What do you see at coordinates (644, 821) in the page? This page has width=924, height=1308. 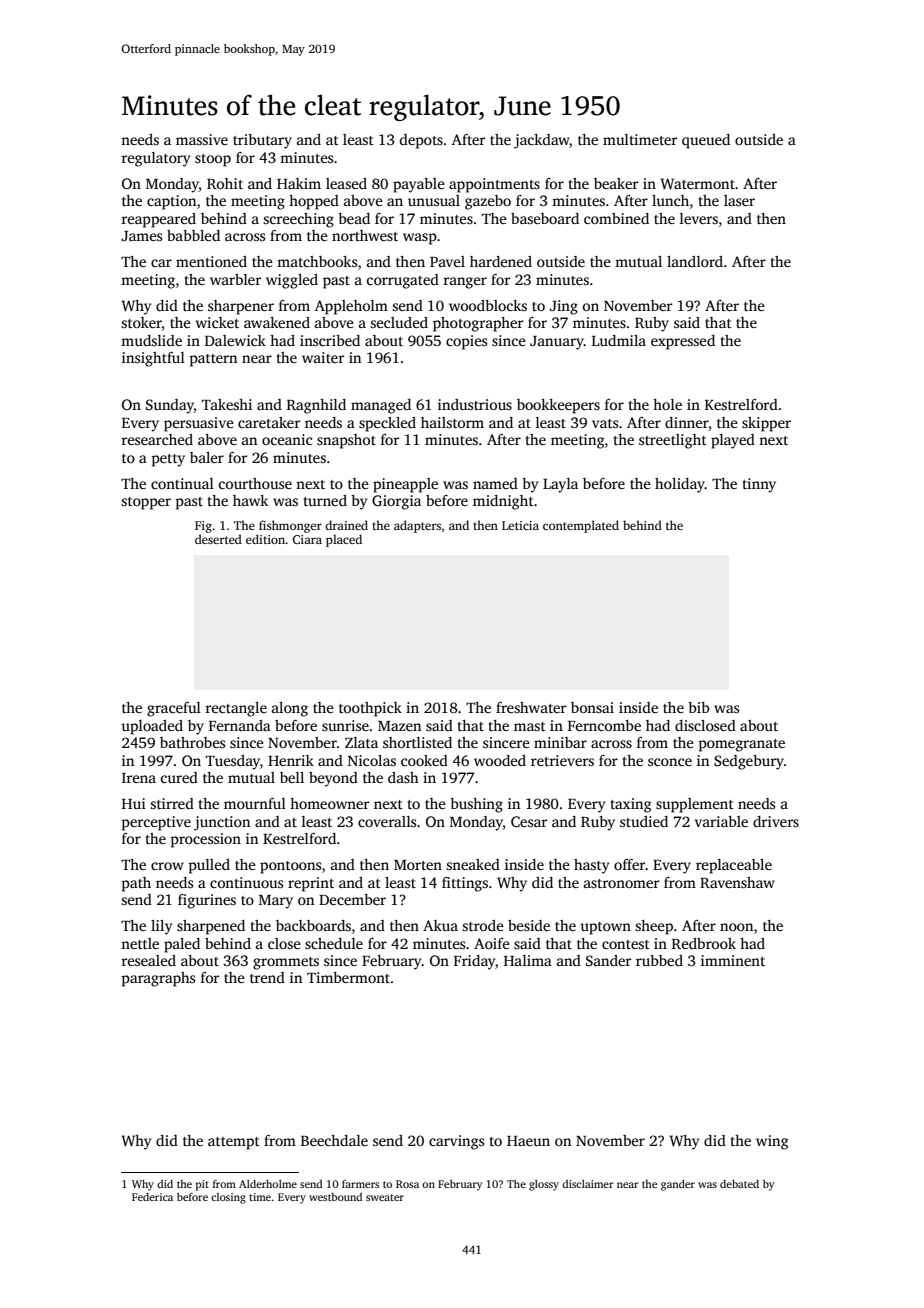 I see `studied` at bounding box center [644, 821].
